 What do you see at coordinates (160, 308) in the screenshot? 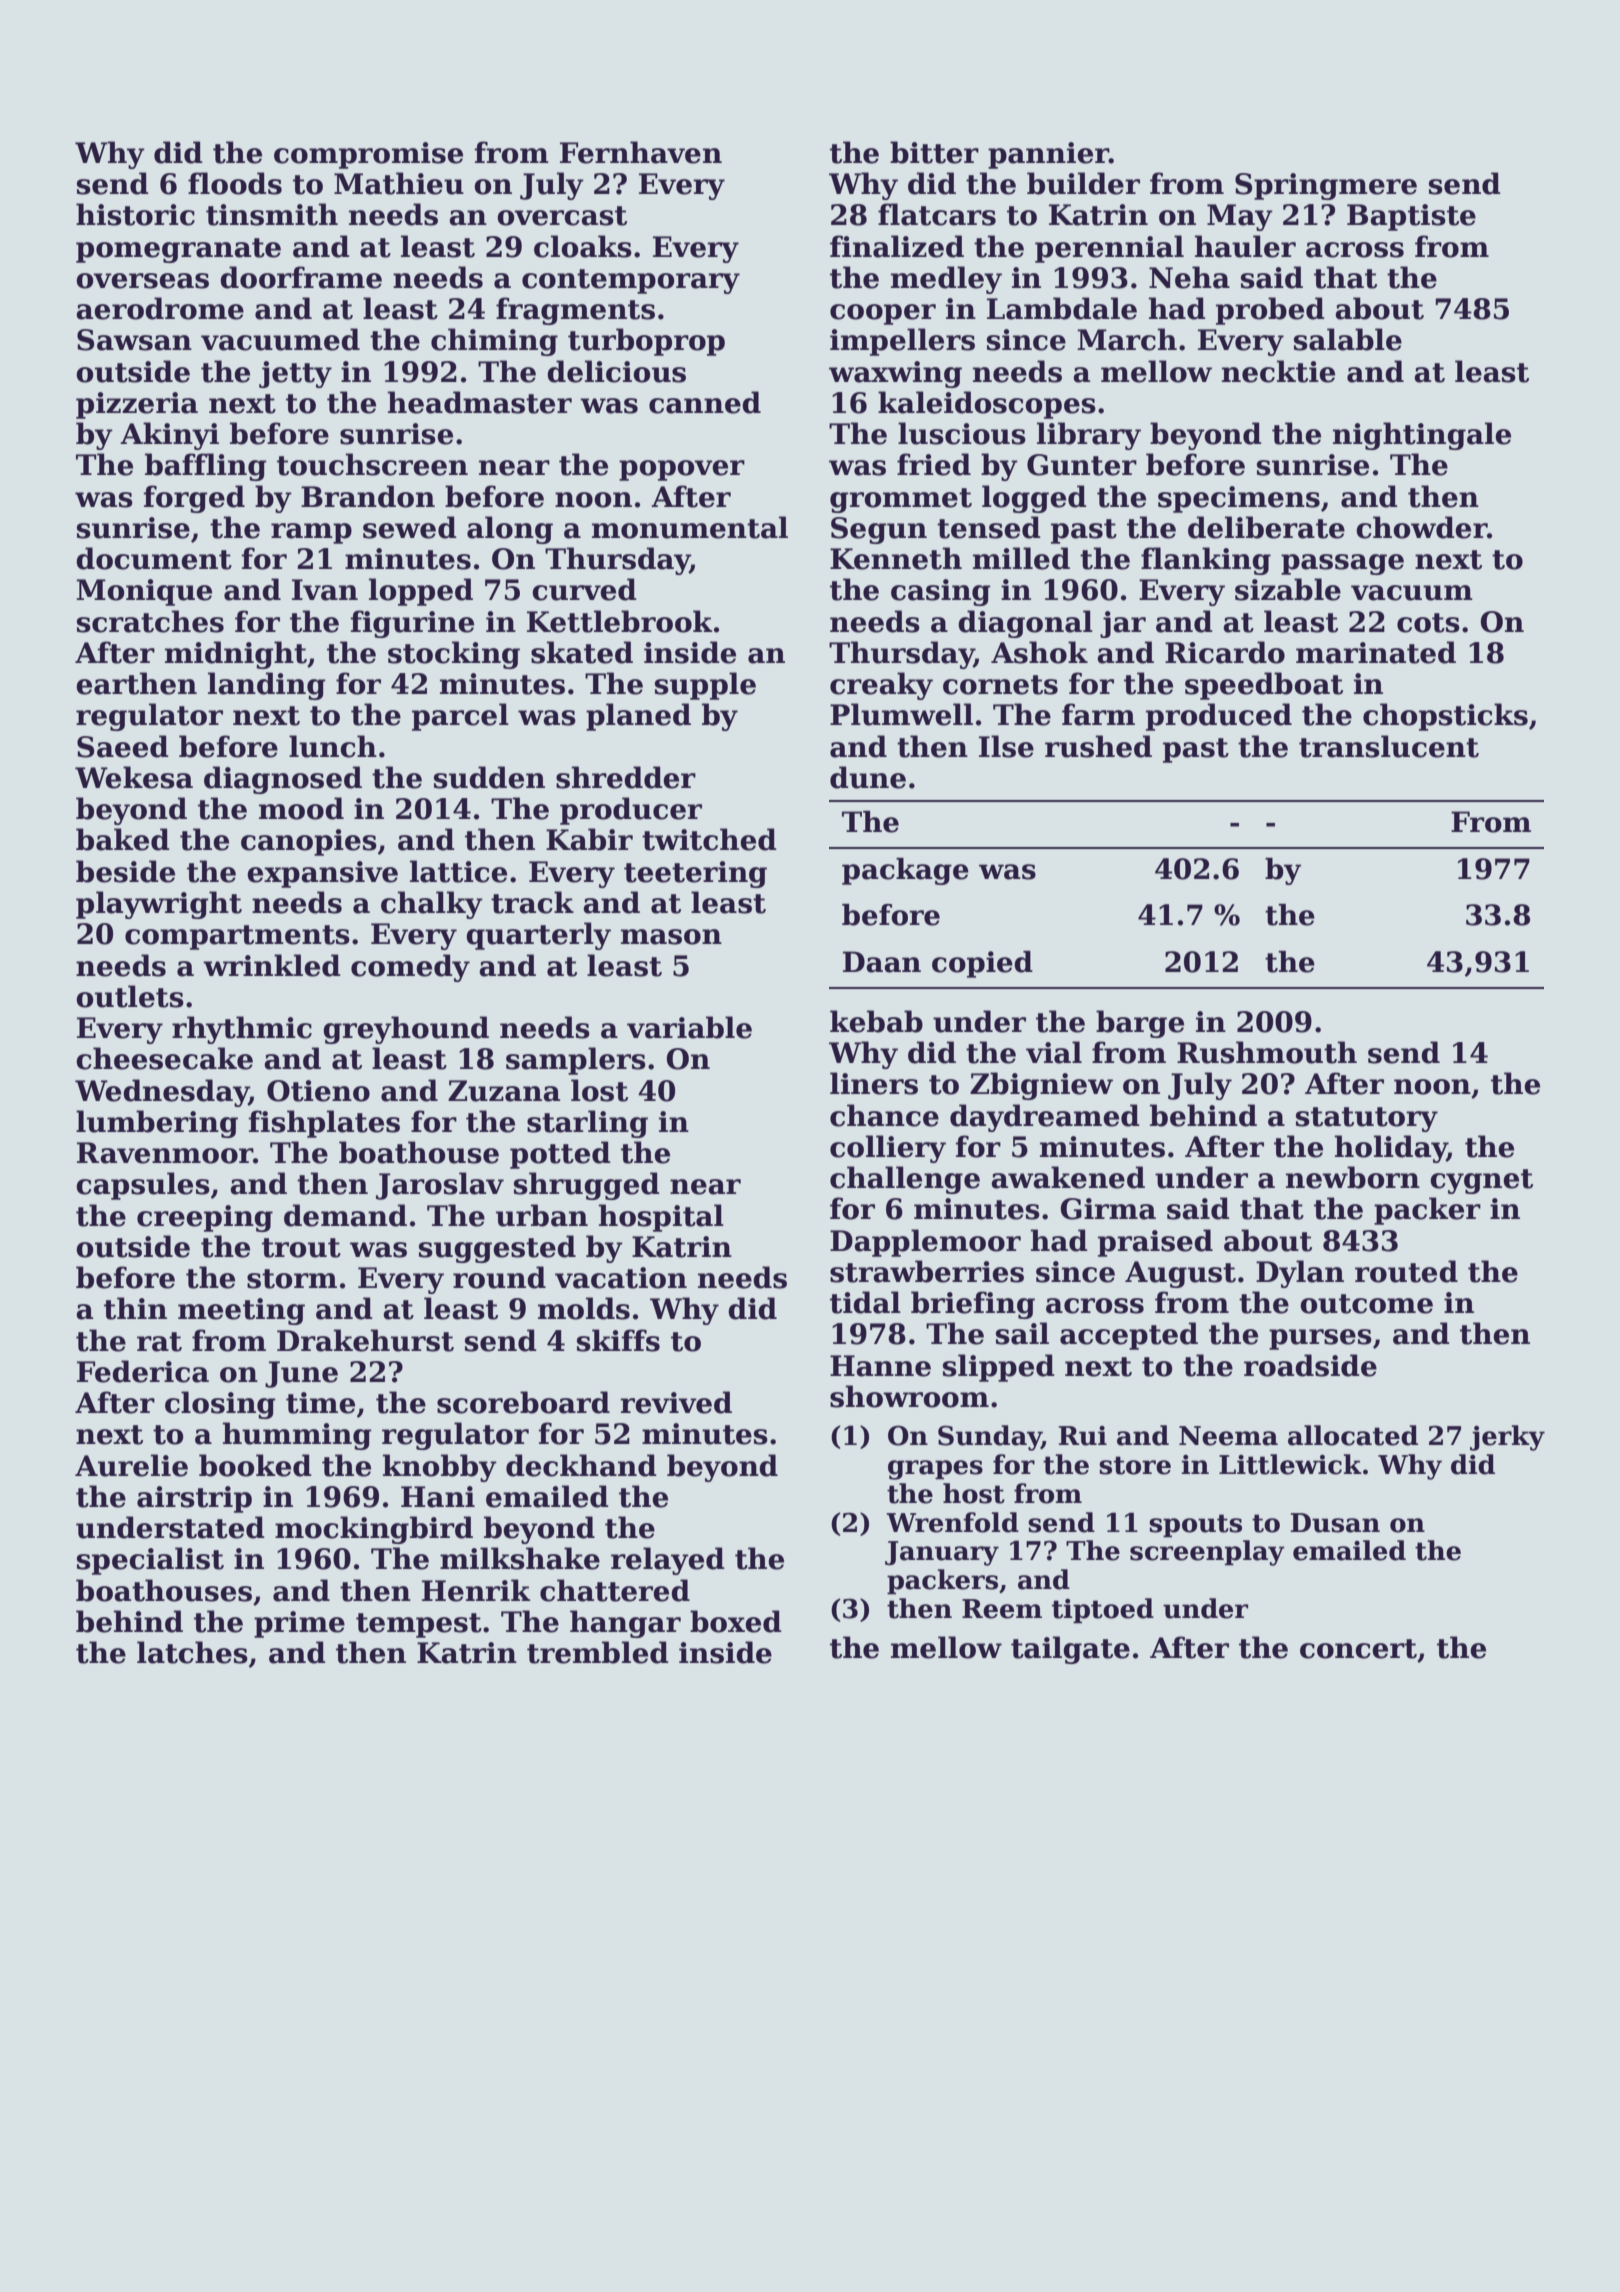
I see `aerodrome` at bounding box center [160, 308].
